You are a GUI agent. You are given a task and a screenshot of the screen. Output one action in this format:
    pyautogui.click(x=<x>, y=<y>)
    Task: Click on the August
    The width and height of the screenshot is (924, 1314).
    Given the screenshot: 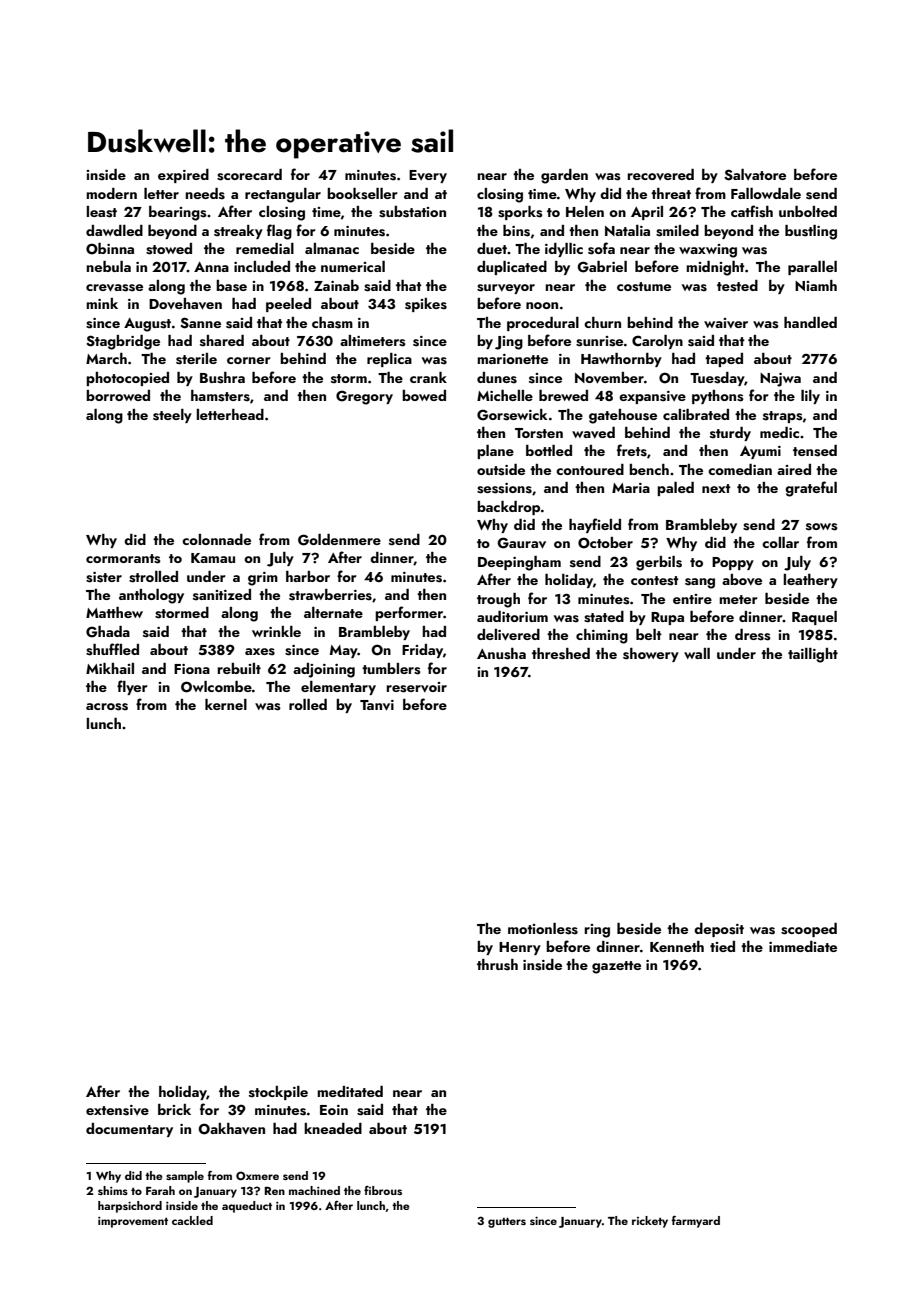 What is the action you would take?
    pyautogui.click(x=147, y=325)
